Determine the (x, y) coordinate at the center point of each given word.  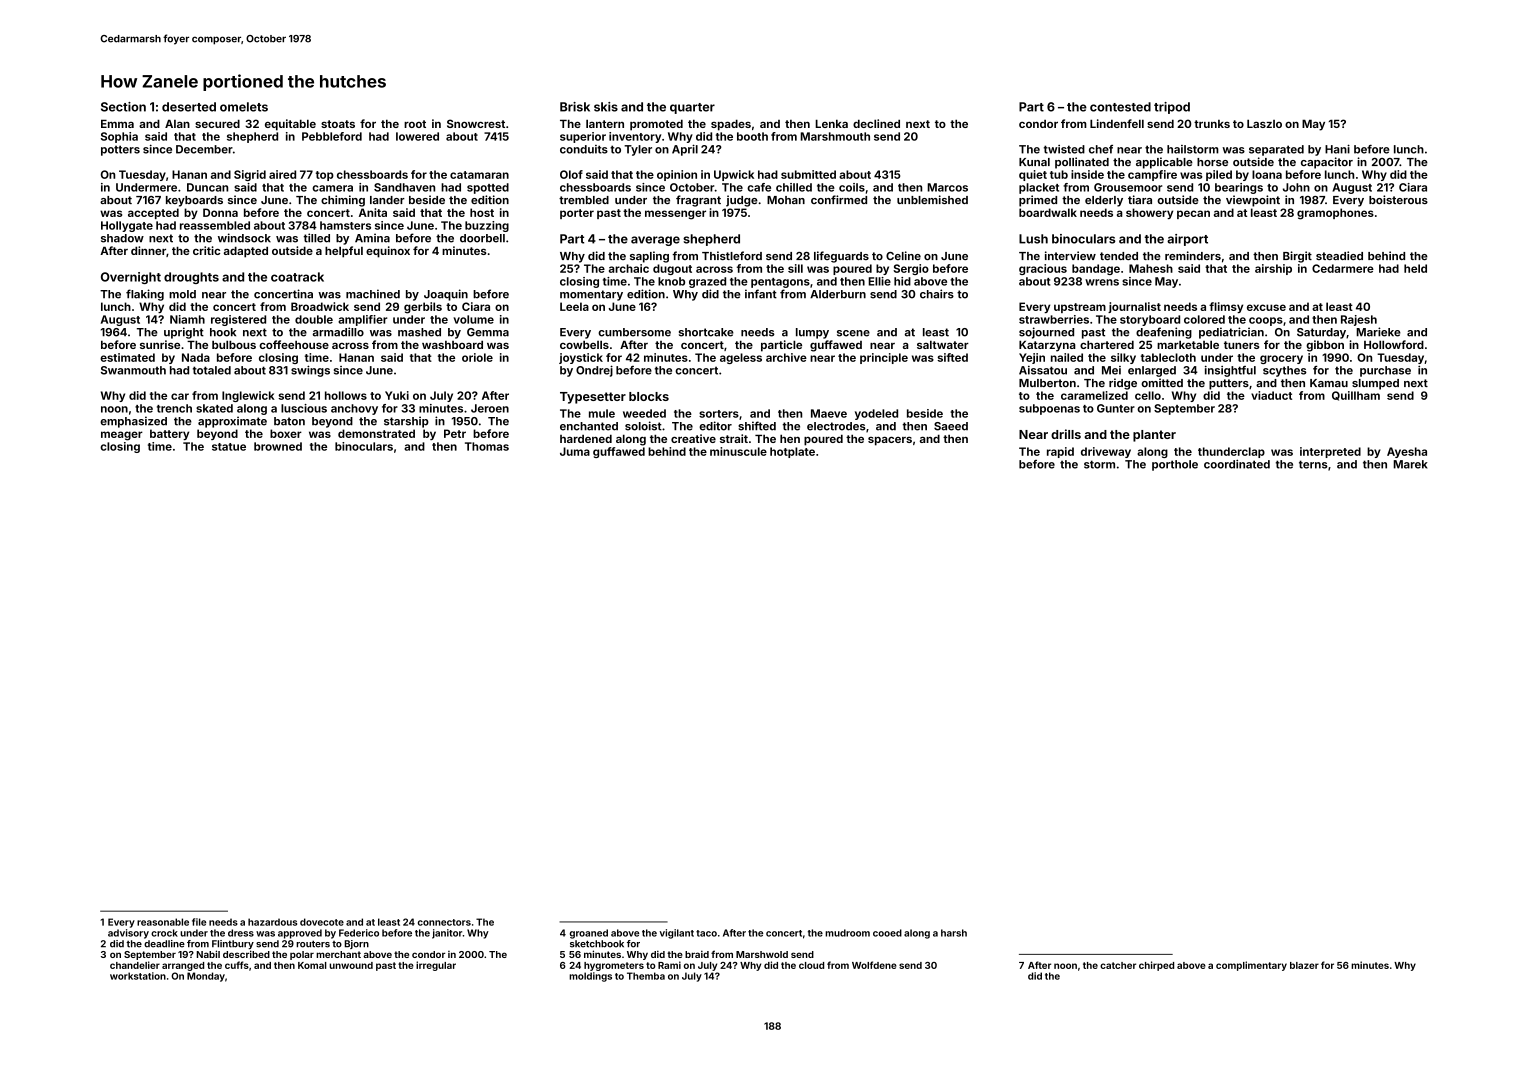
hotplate (792, 452)
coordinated (1237, 464)
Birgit (1297, 257)
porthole (1175, 465)
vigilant (676, 934)
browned (278, 446)
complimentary (1251, 966)
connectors (444, 922)
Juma (575, 451)
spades (731, 125)
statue (229, 447)
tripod (1172, 108)
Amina (372, 238)
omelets (244, 107)
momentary (591, 295)
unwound (351, 965)
